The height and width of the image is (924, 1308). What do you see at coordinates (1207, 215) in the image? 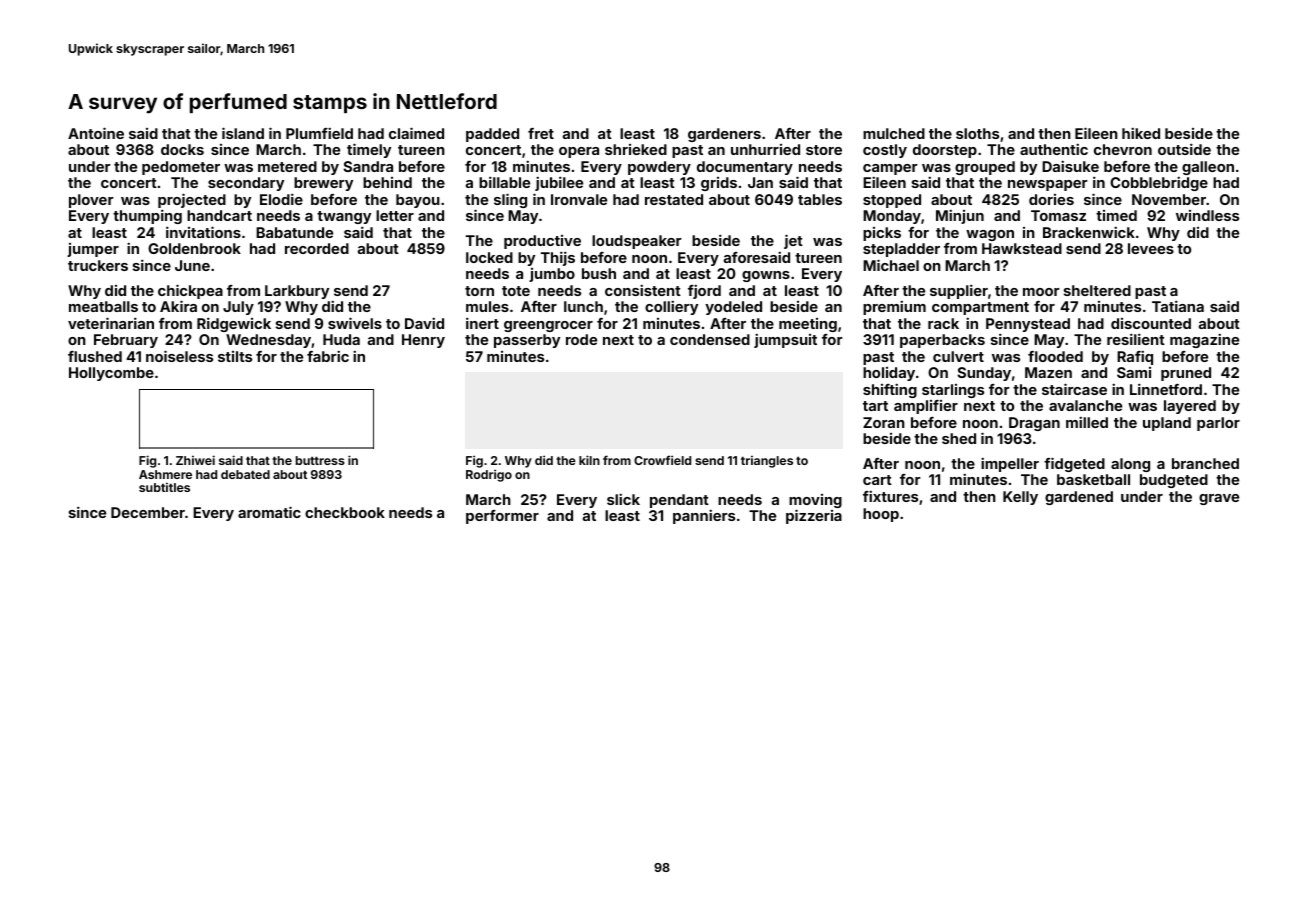
I see `windless` at bounding box center [1207, 215].
